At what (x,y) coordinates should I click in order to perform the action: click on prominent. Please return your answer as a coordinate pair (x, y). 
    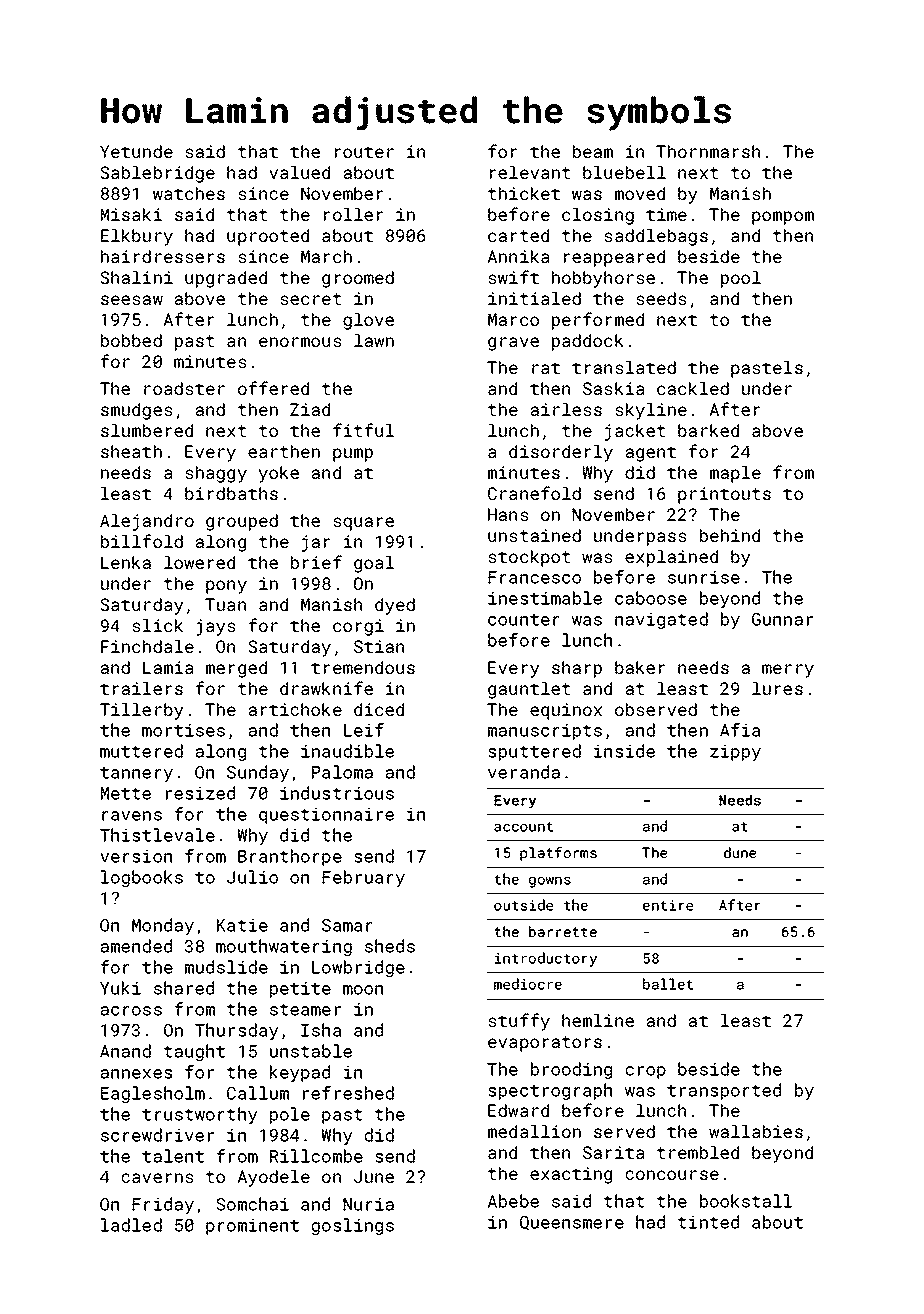
    Looking at the image, I should click on (252, 1227).
